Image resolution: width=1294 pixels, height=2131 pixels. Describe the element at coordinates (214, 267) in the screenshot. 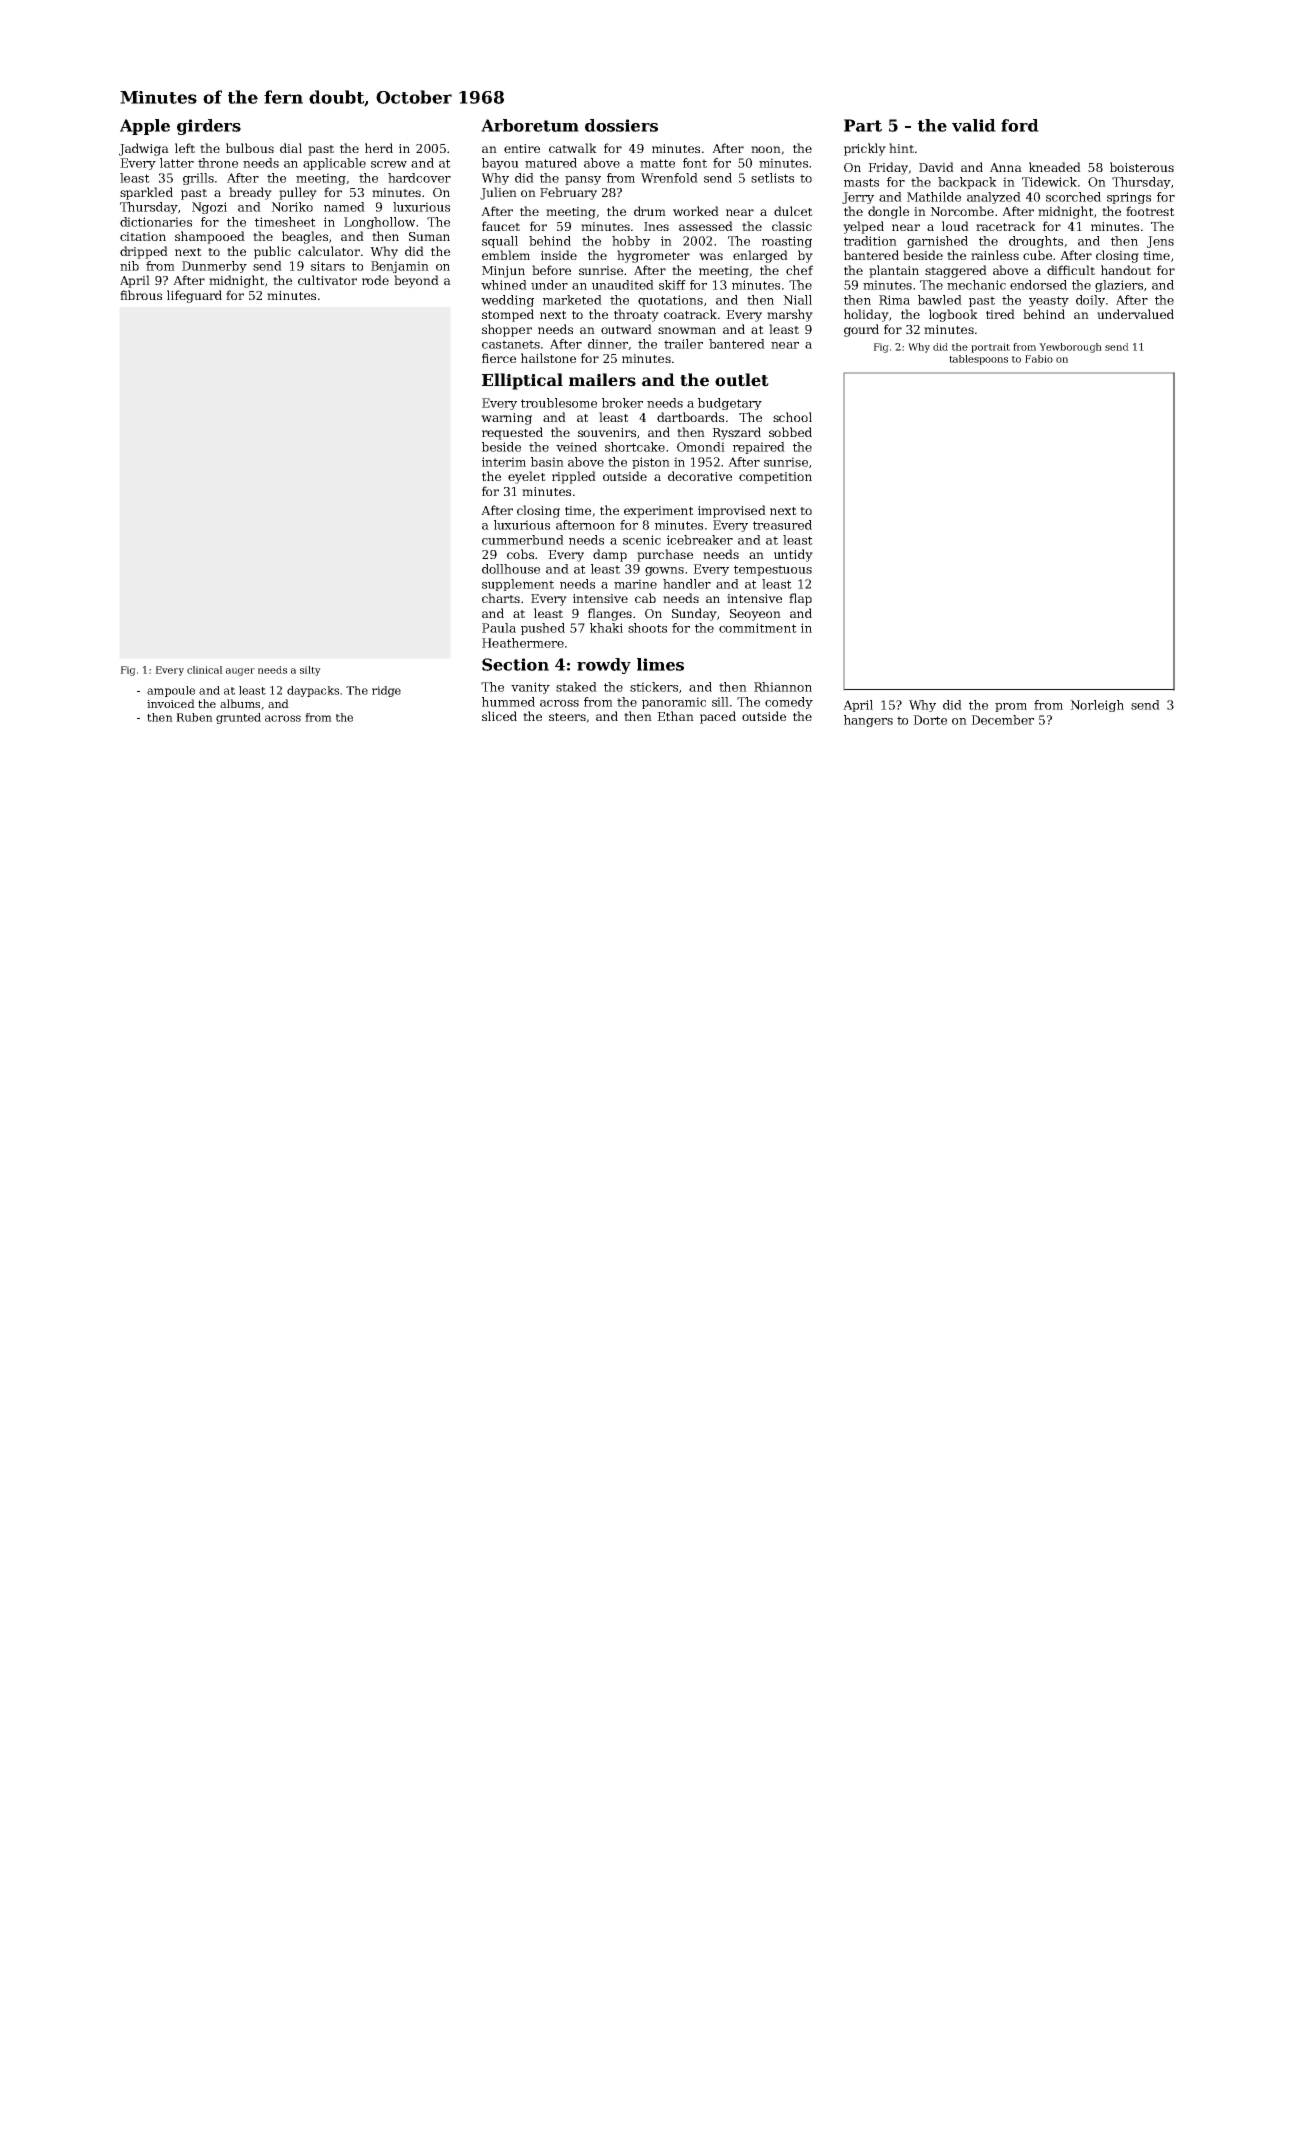

I see `Dunmerby` at that location.
